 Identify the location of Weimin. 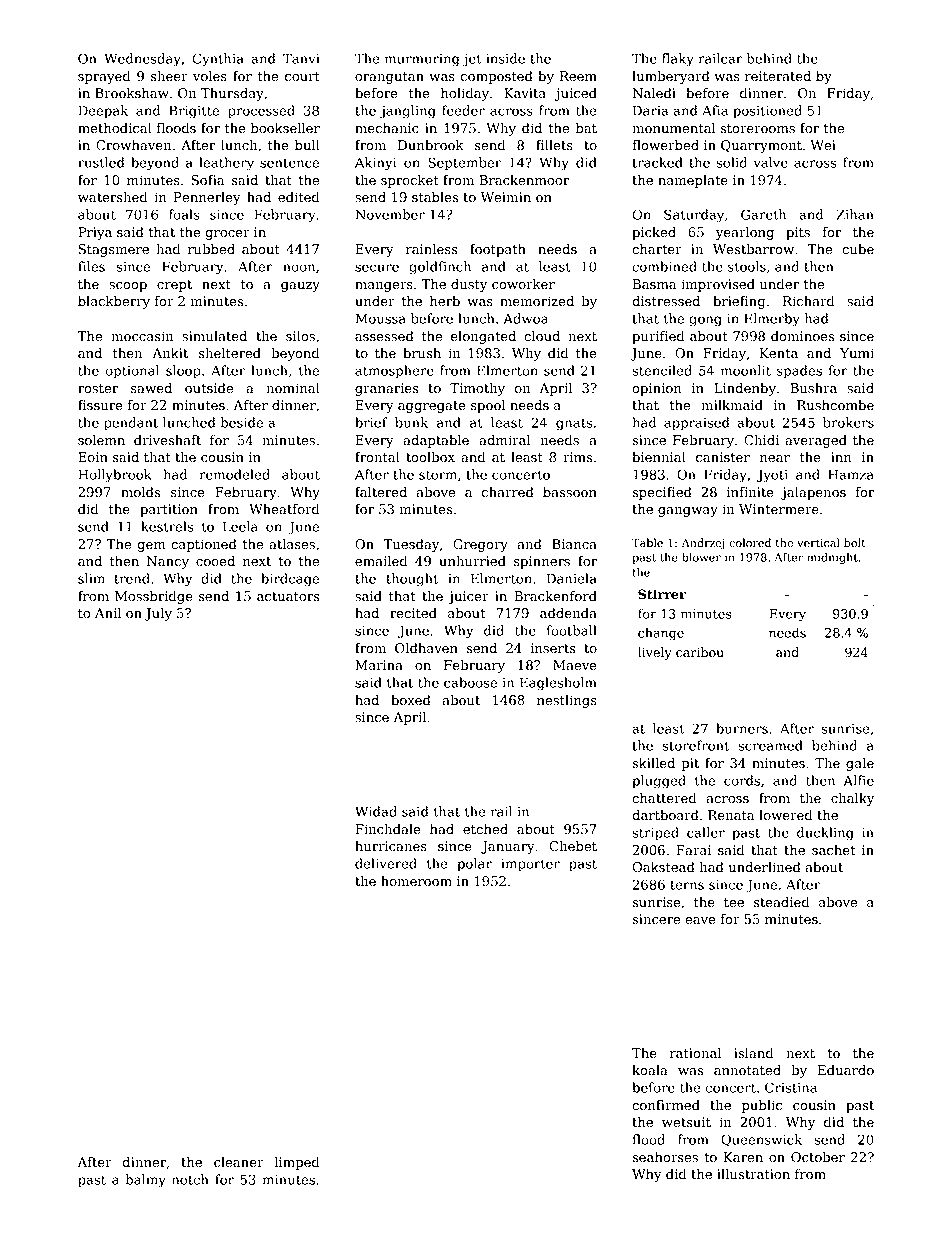
(505, 197).
